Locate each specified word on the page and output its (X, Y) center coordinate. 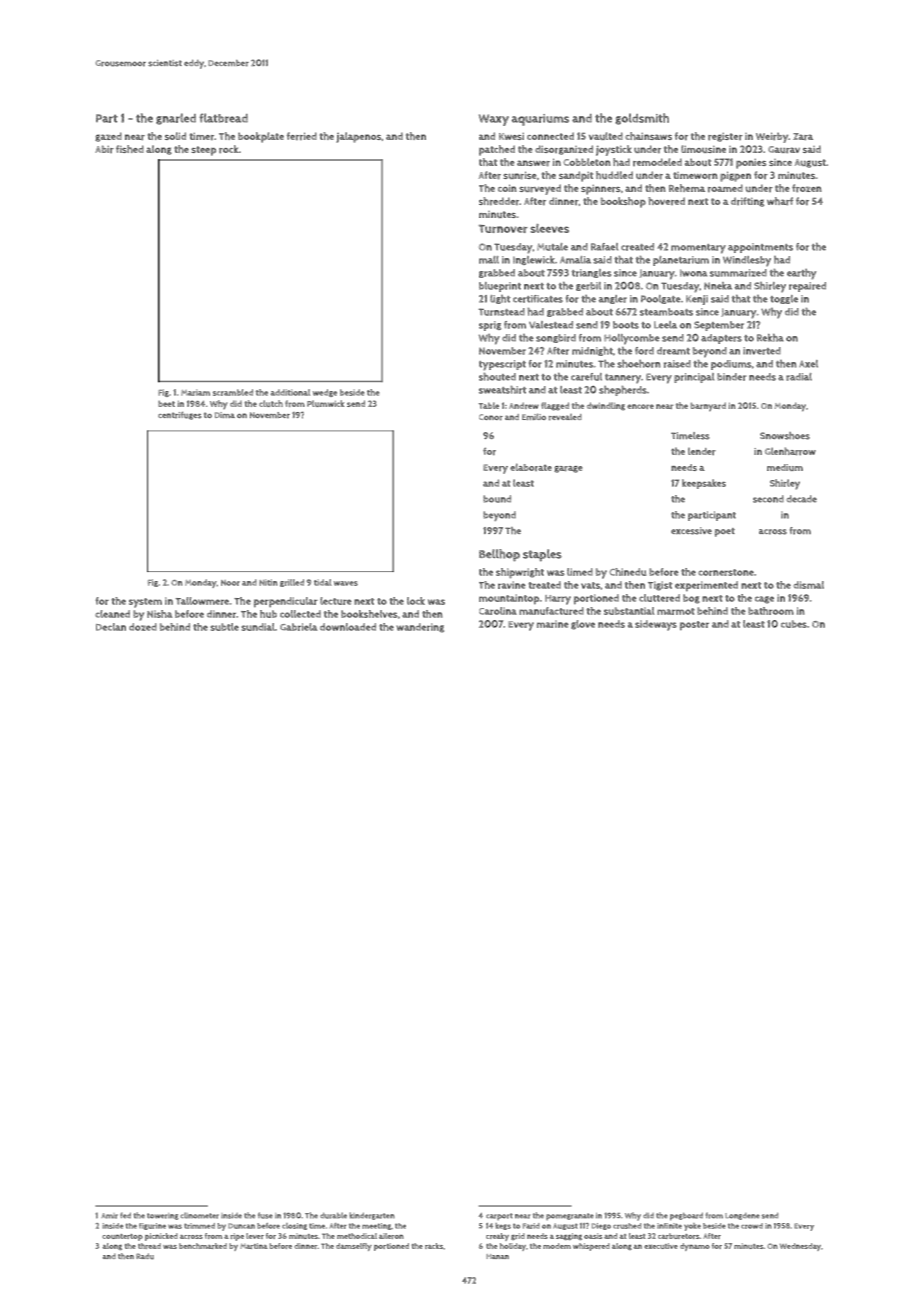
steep (203, 151)
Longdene (742, 1216)
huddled (614, 175)
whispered (591, 1247)
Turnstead (502, 312)
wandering (420, 628)
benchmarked (203, 1246)
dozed (143, 627)
